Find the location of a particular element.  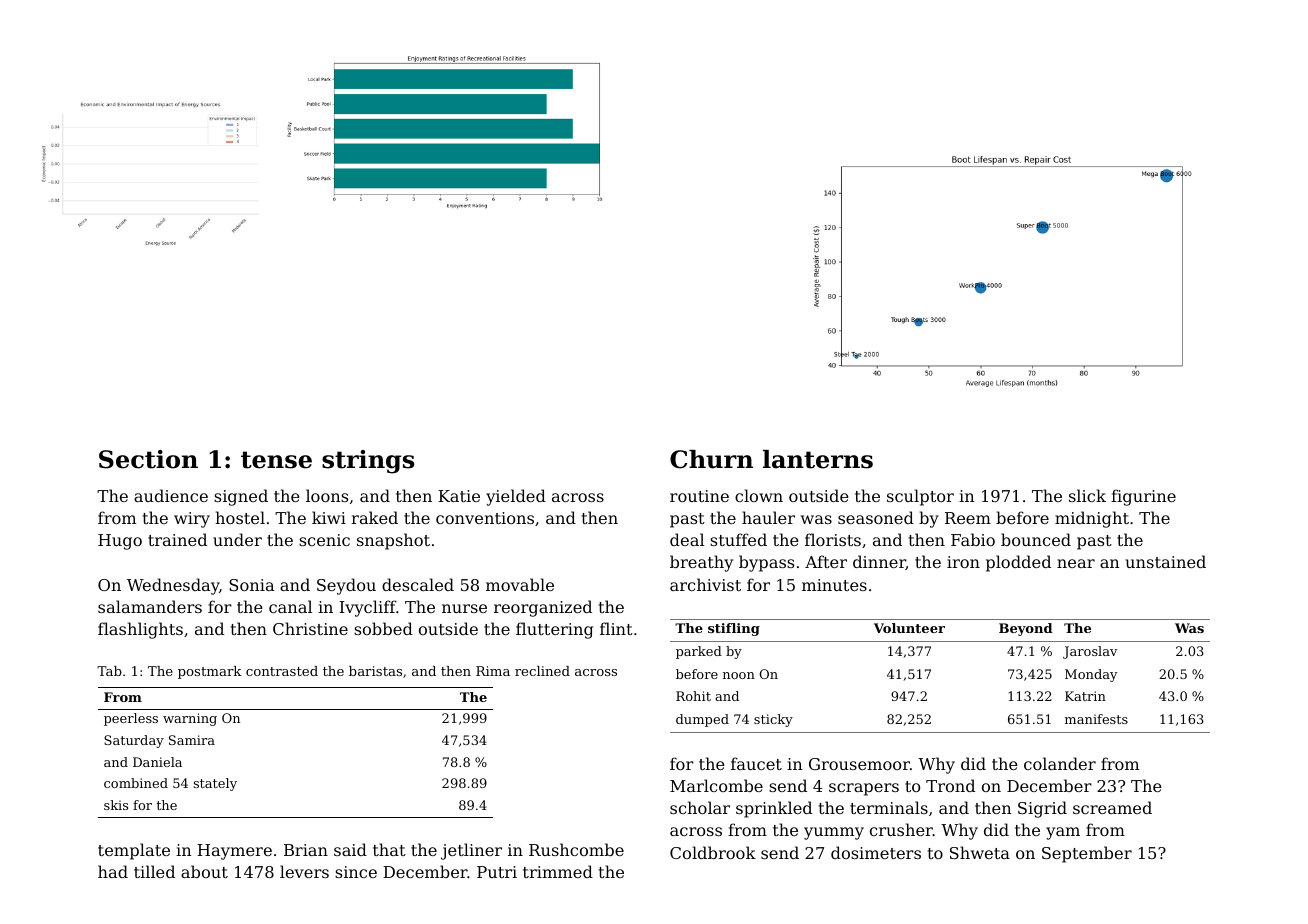

Churn is located at coordinates (711, 459).
